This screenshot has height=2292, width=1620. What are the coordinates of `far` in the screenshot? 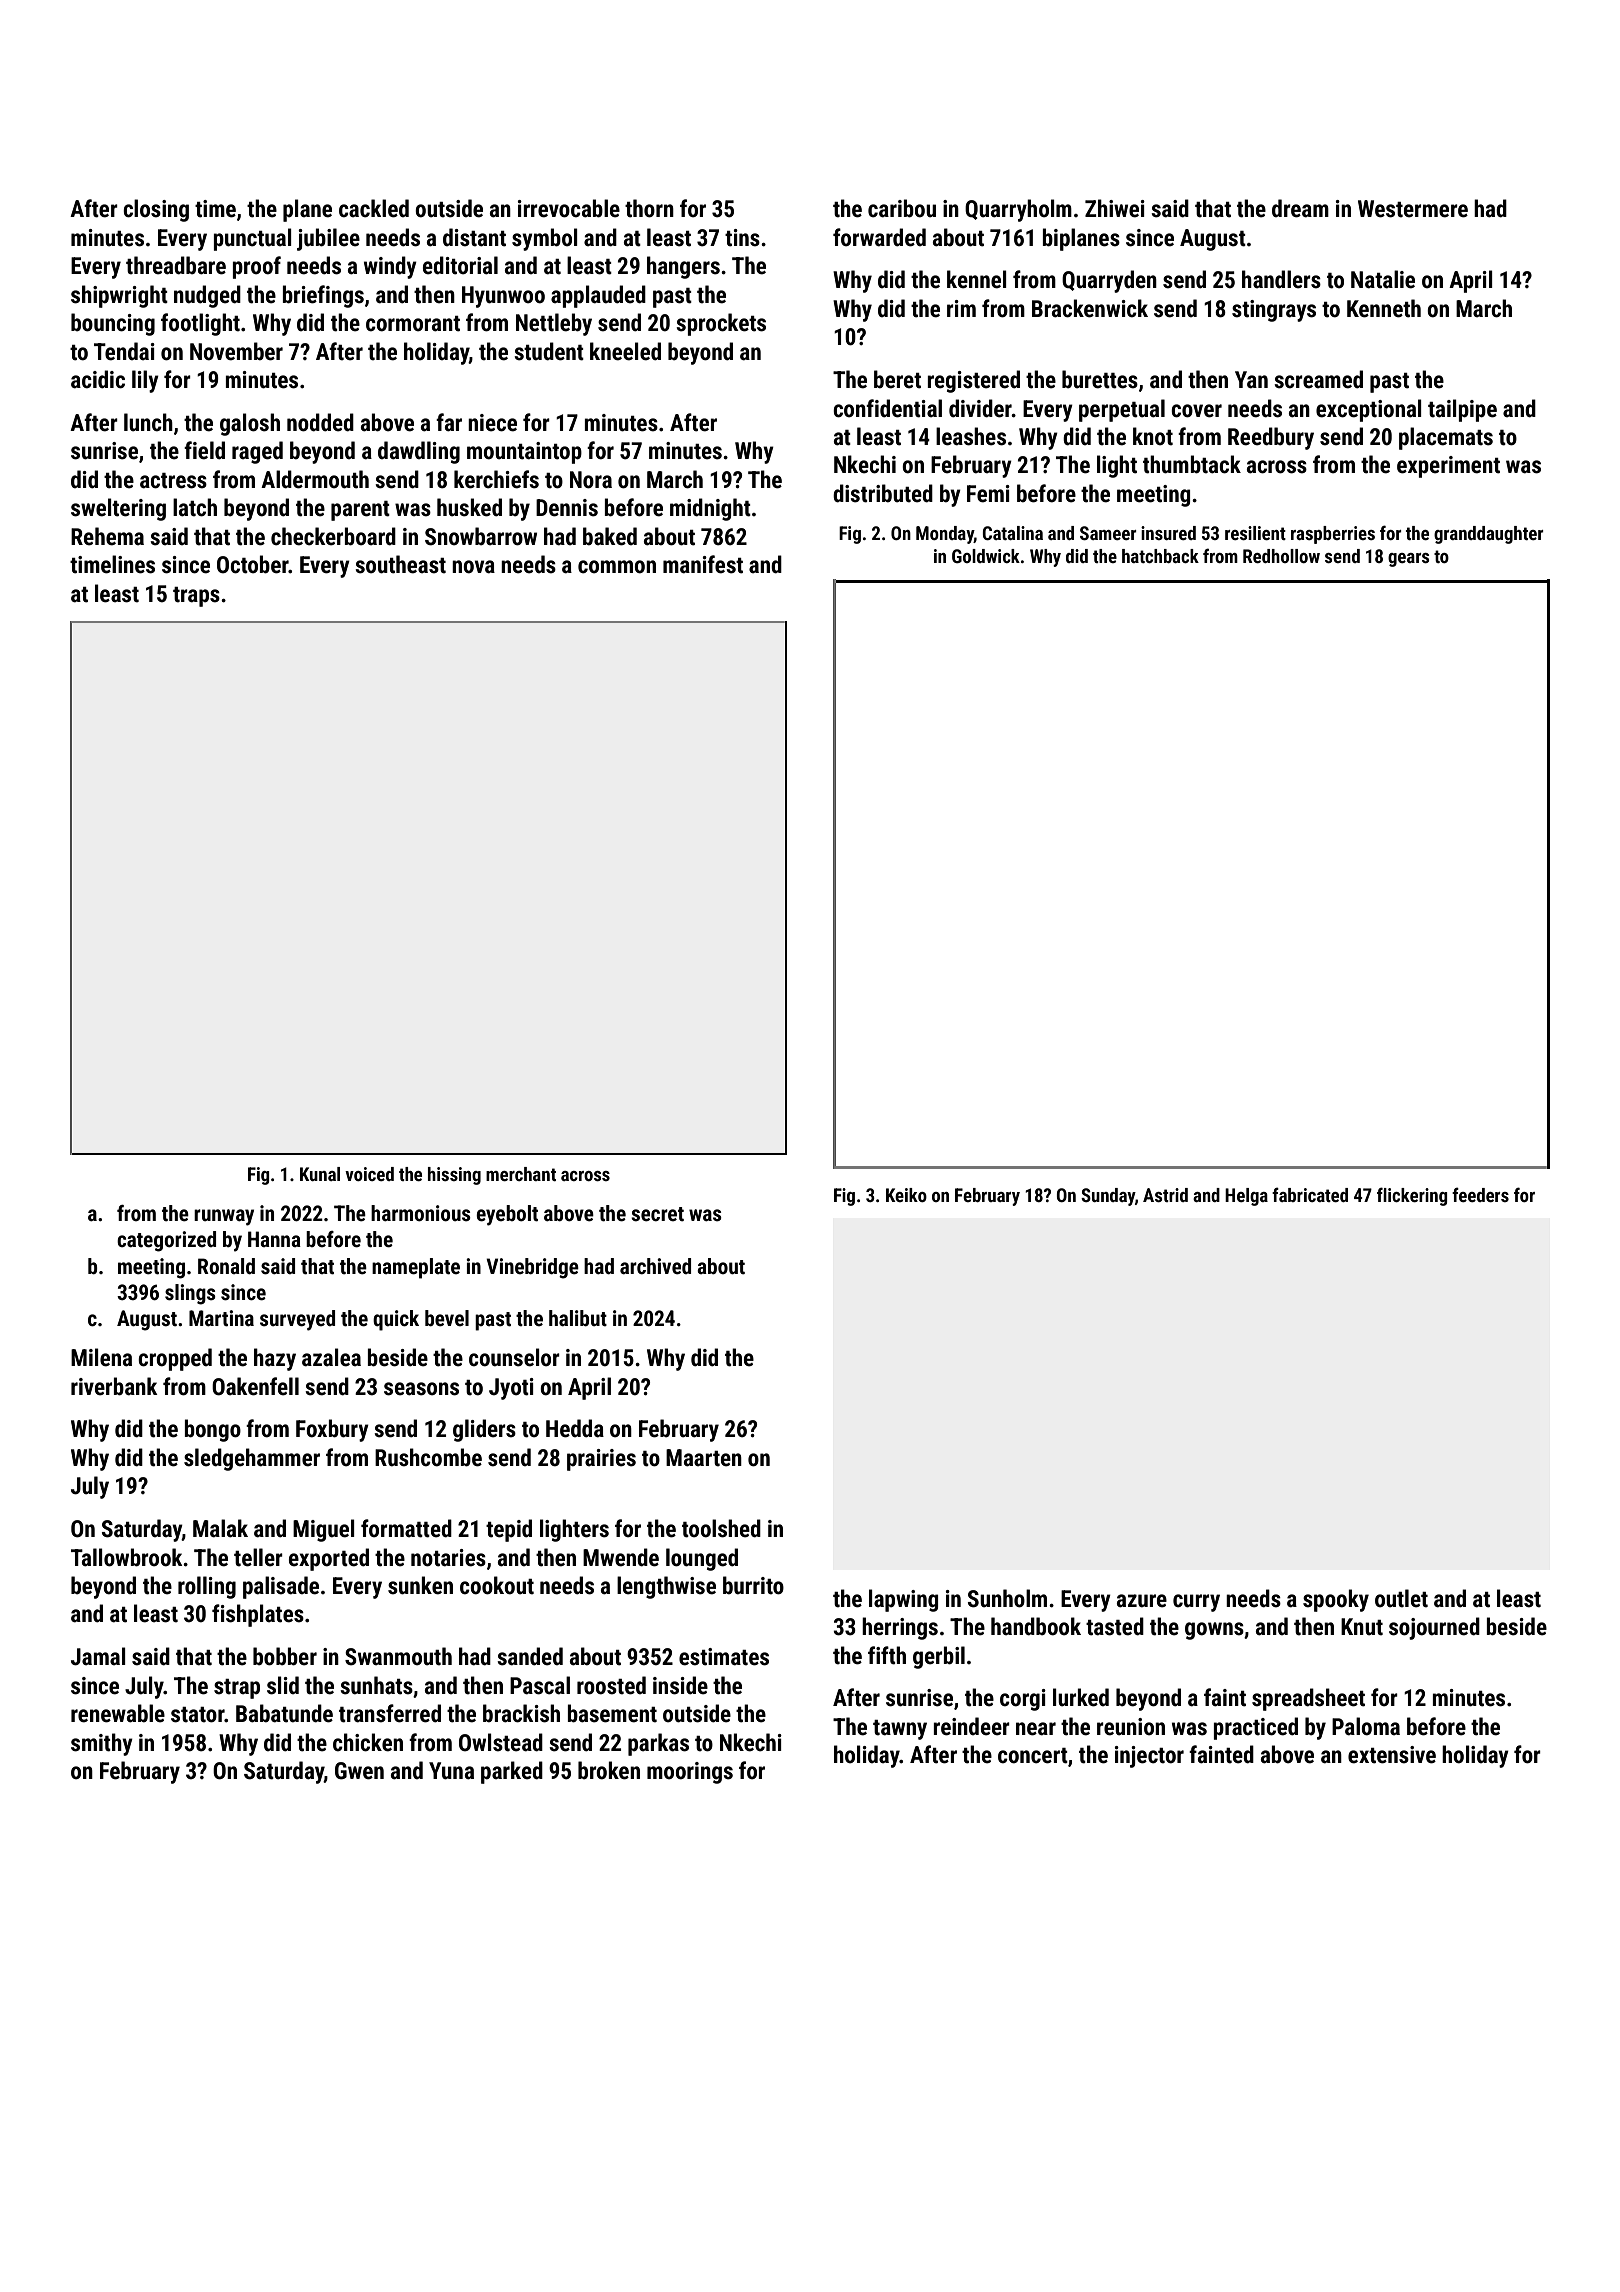 It's located at (449, 422).
